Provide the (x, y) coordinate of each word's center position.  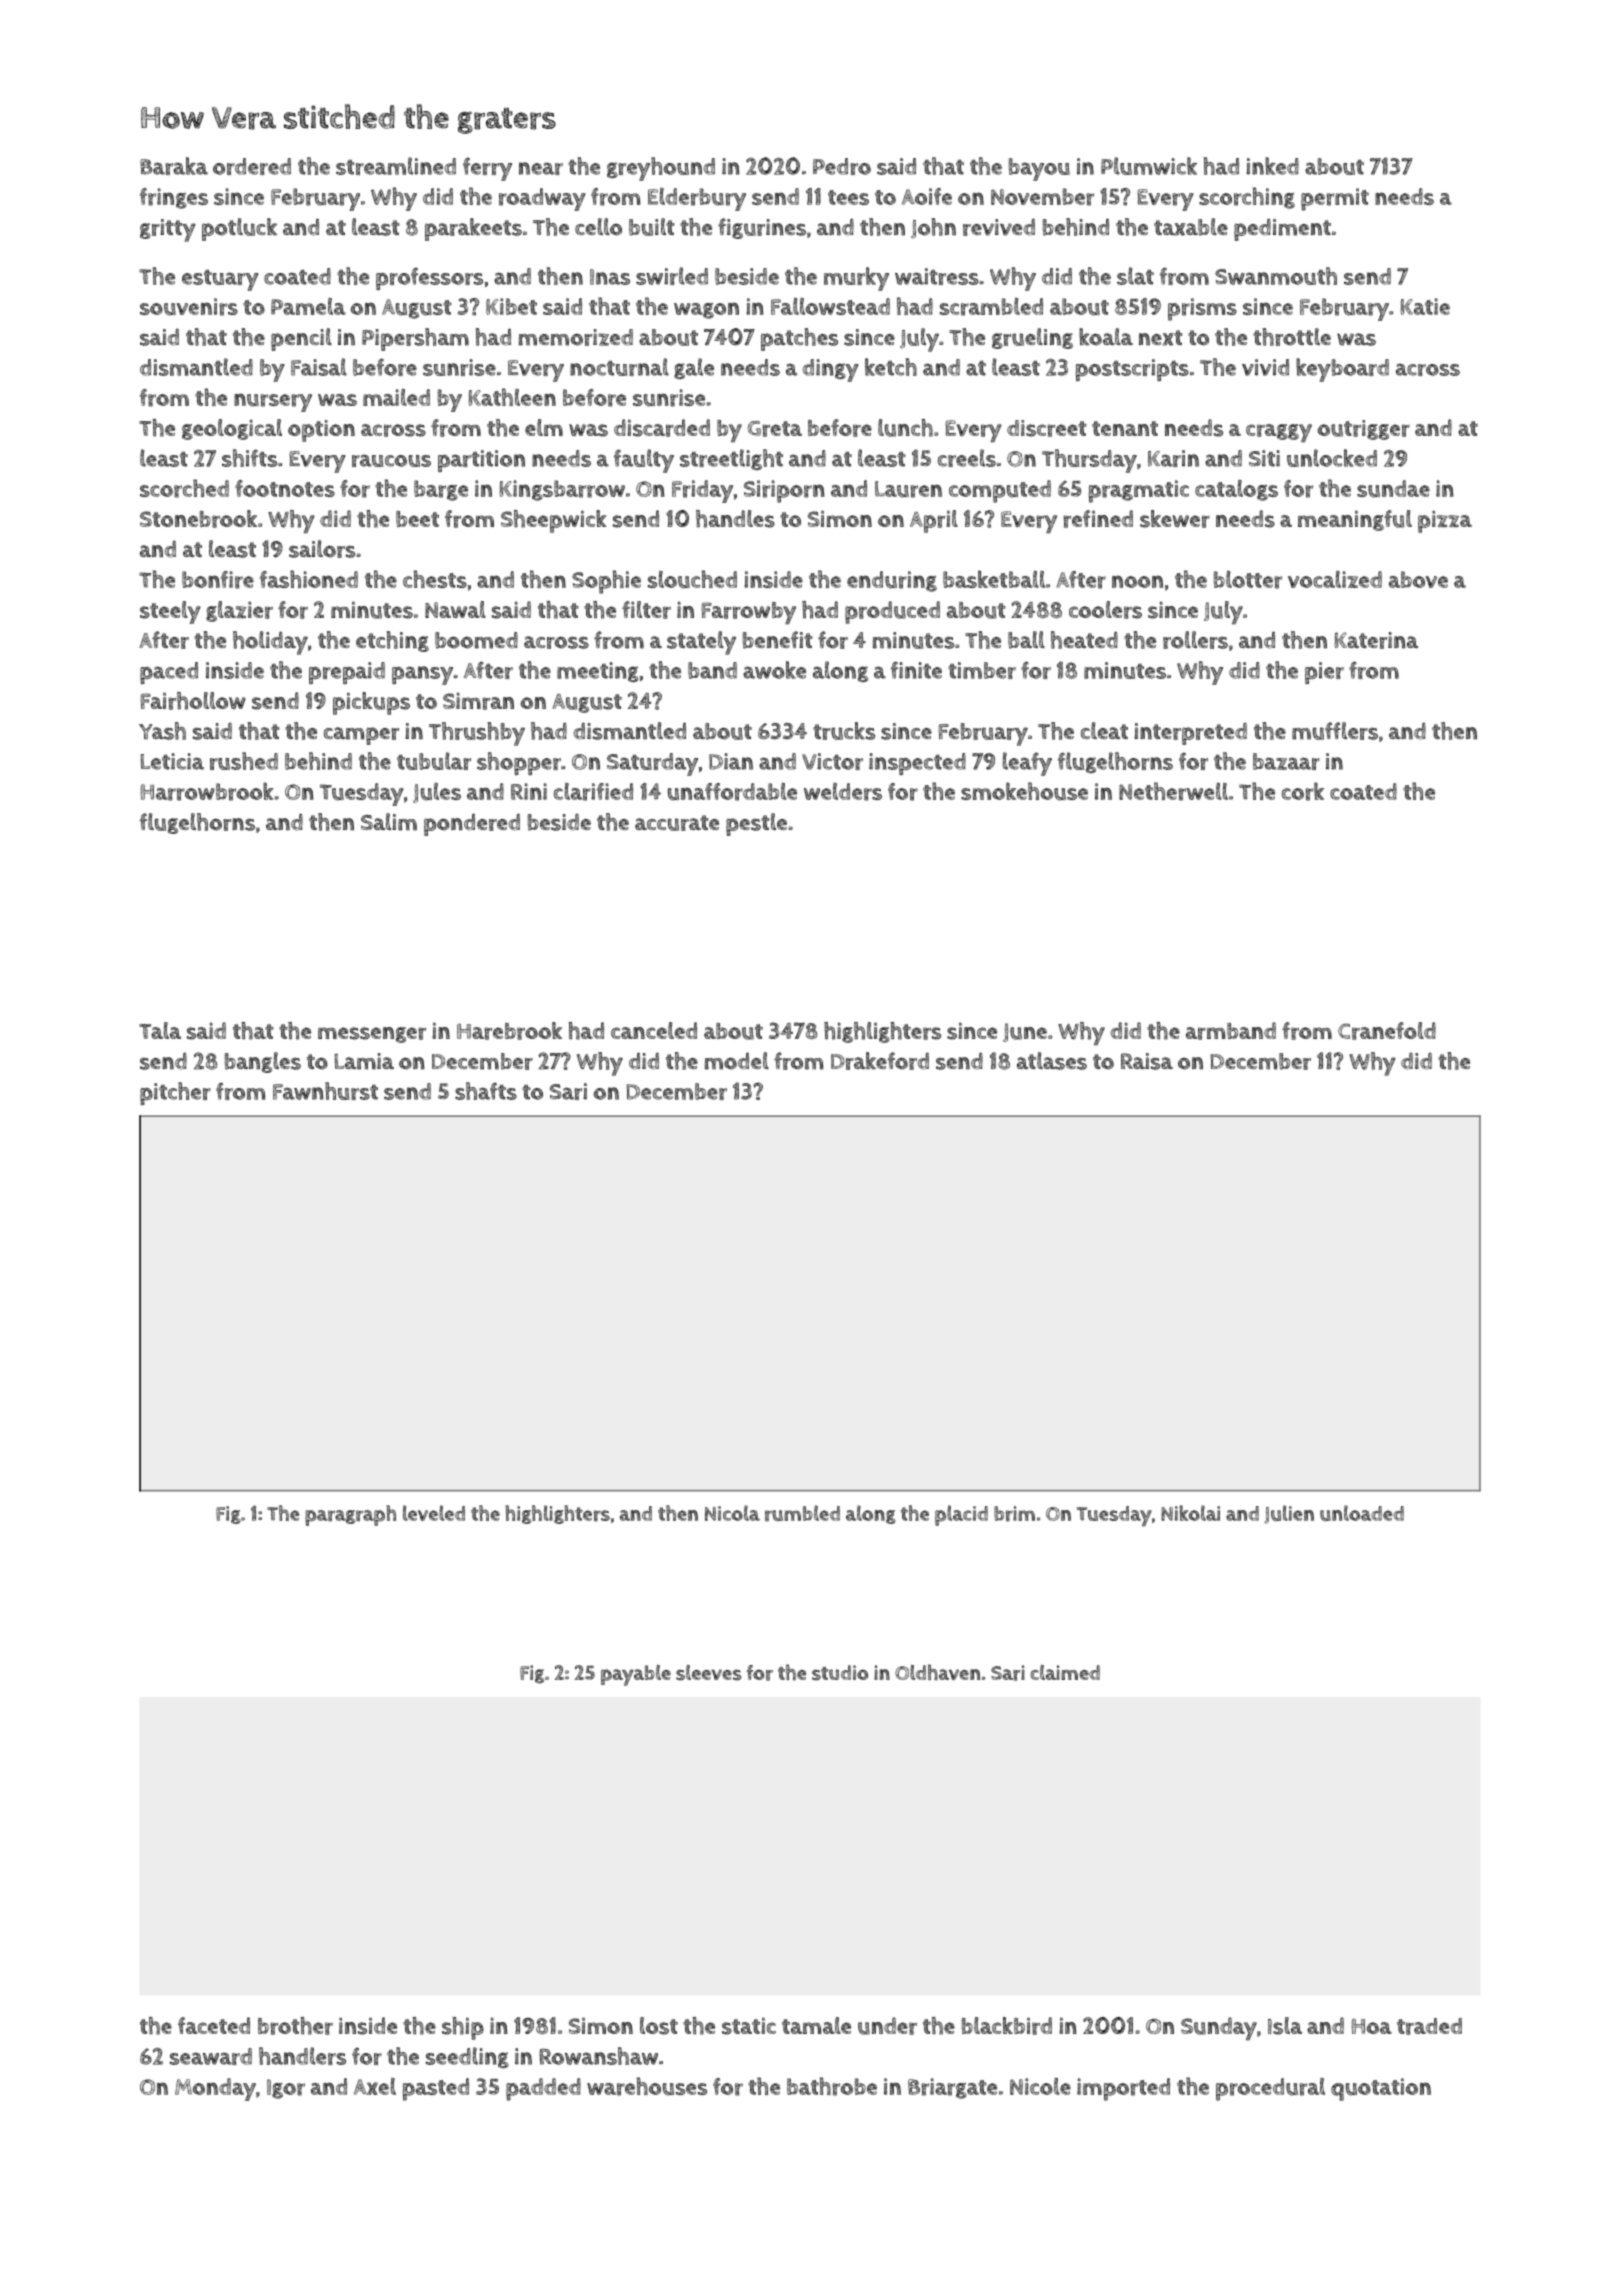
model (737, 1061)
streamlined (396, 166)
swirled (672, 276)
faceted (214, 2025)
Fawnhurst (325, 1091)
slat (1135, 276)
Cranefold (1387, 1031)
